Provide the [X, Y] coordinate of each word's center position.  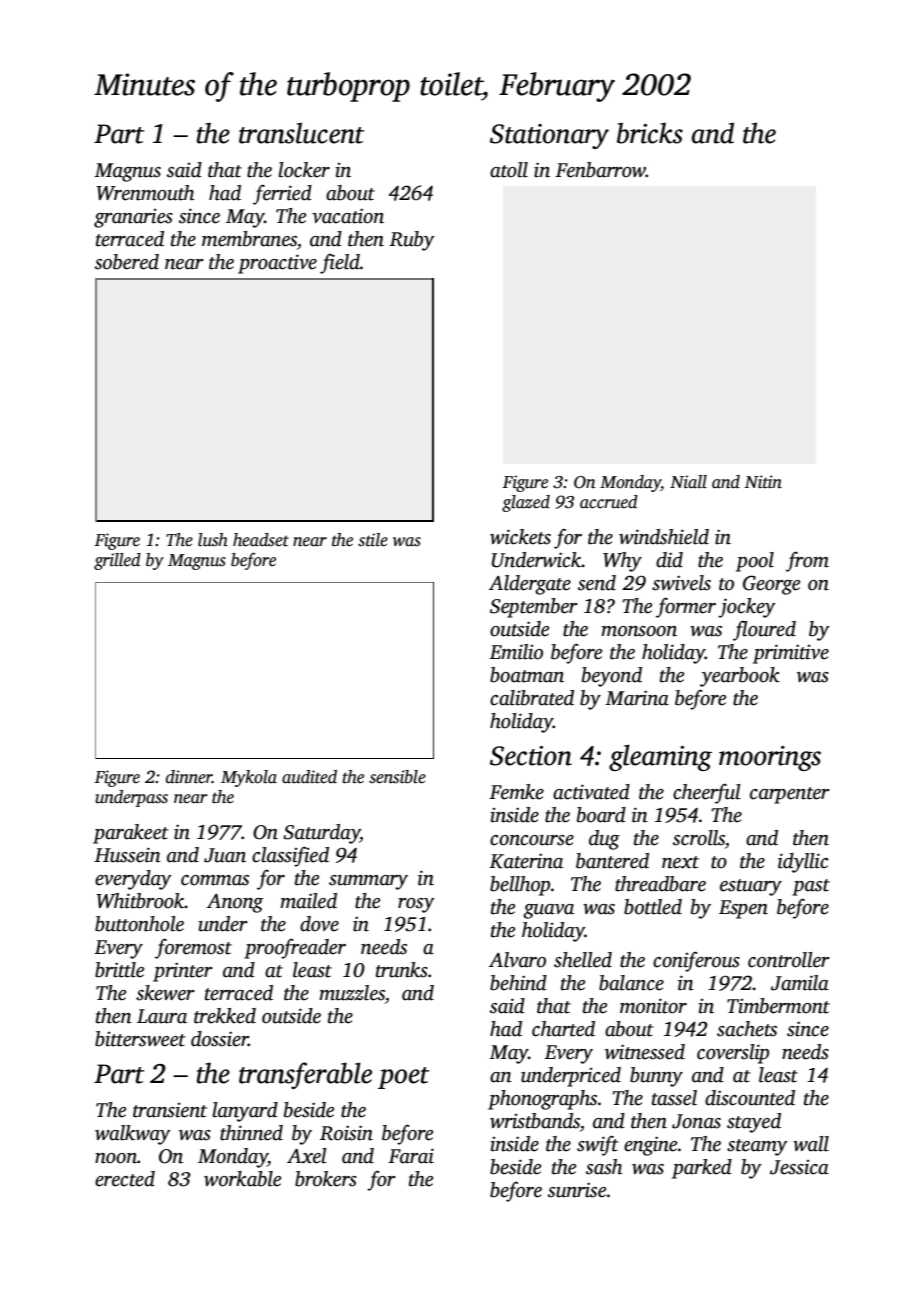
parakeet [131, 834]
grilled [117, 561]
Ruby [412, 241]
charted [563, 1029]
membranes [249, 239]
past [811, 887]
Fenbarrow [600, 170]
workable [242, 1179]
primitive [791, 654]
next [680, 862]
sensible [397, 777]
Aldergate [530, 585]
